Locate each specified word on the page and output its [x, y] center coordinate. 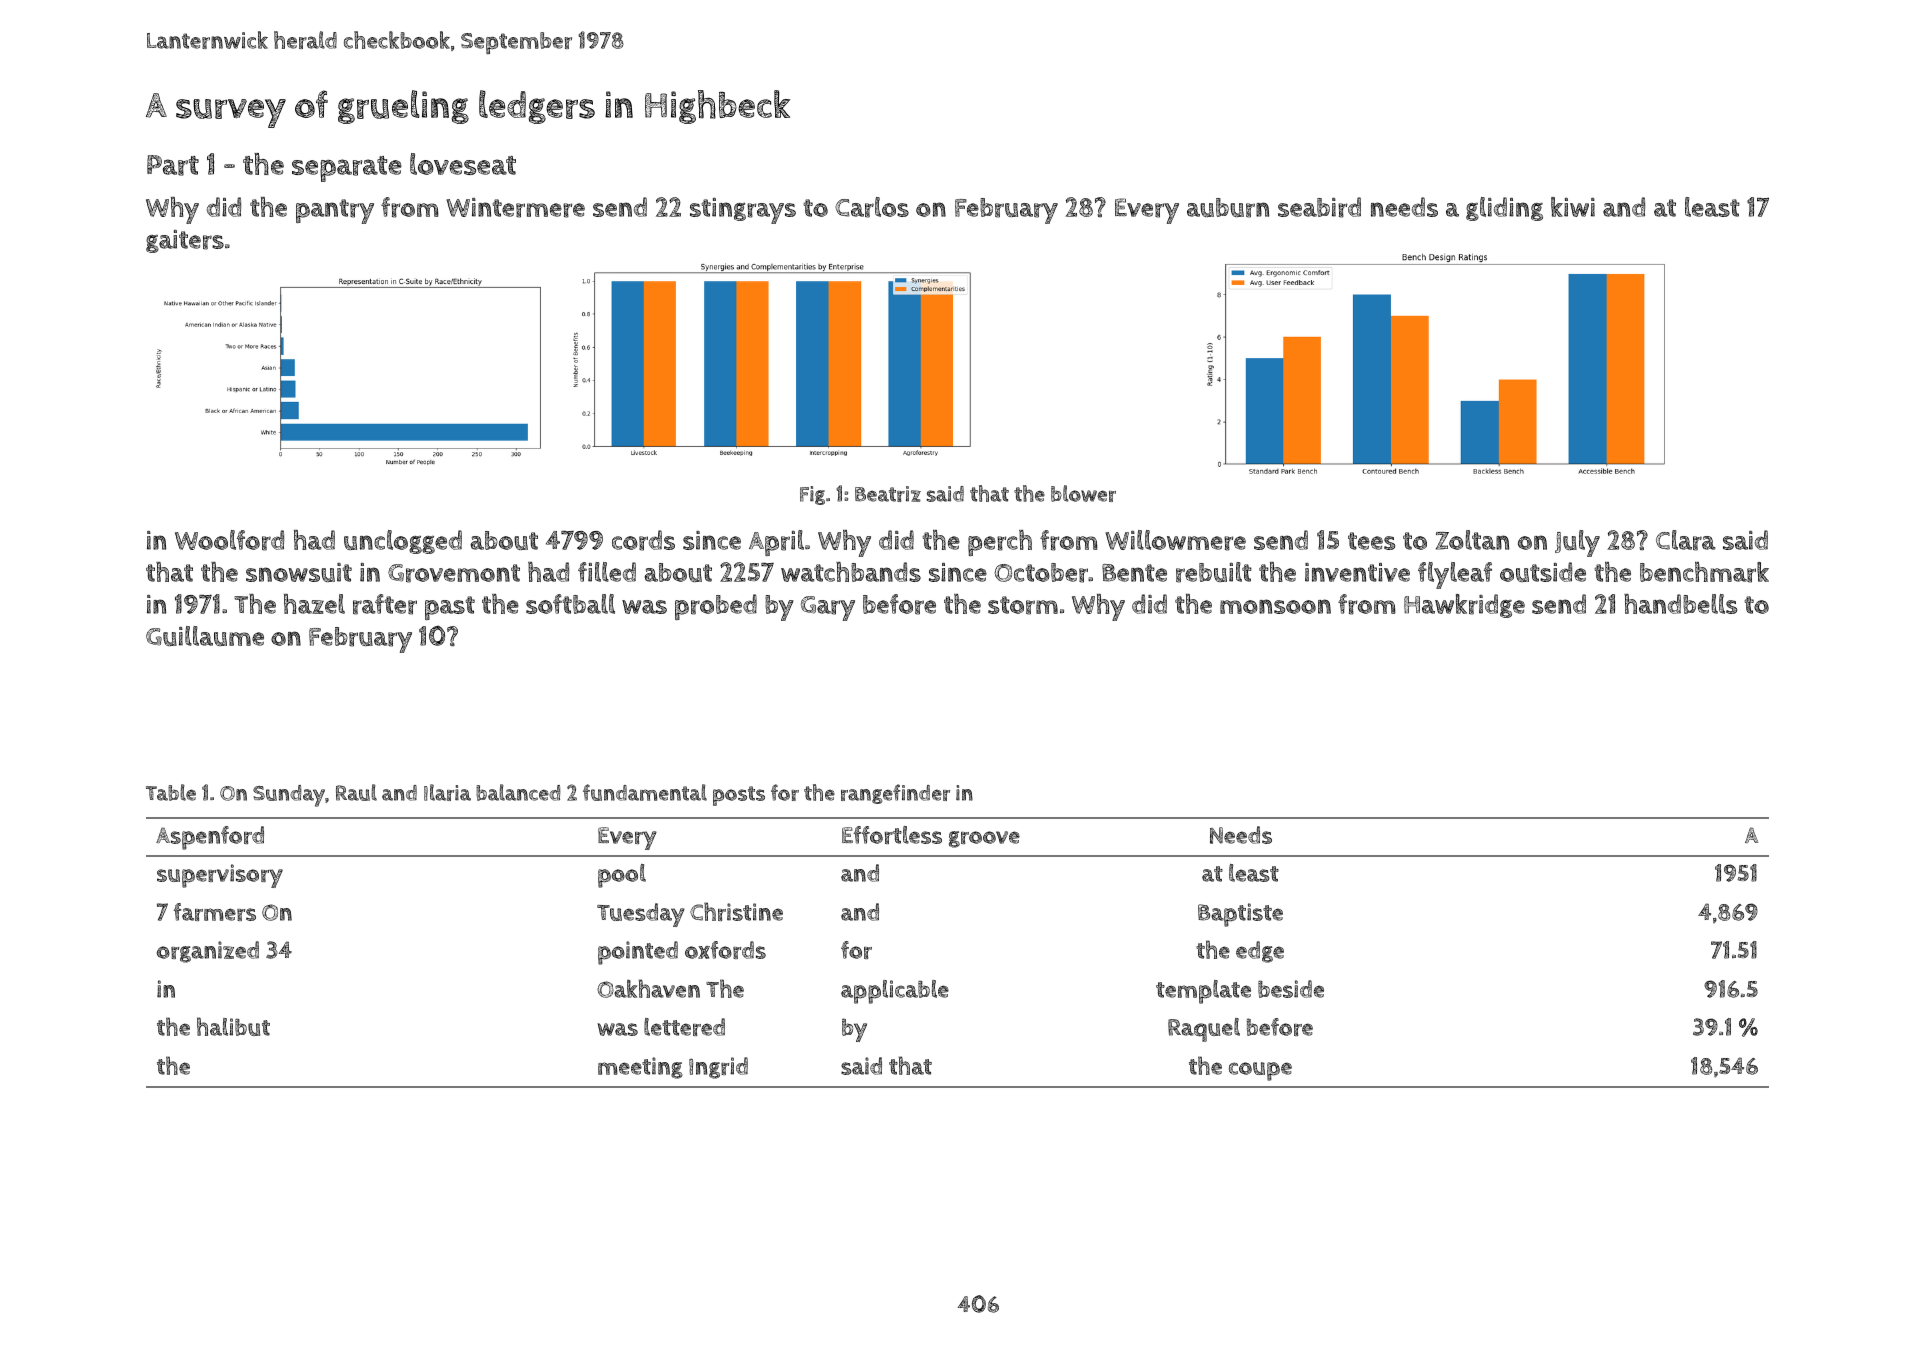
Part [173, 165]
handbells [1680, 604]
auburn [1228, 208]
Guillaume [205, 636]
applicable [895, 992]
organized [208, 952]
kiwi [1573, 207]
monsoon [1275, 606]
